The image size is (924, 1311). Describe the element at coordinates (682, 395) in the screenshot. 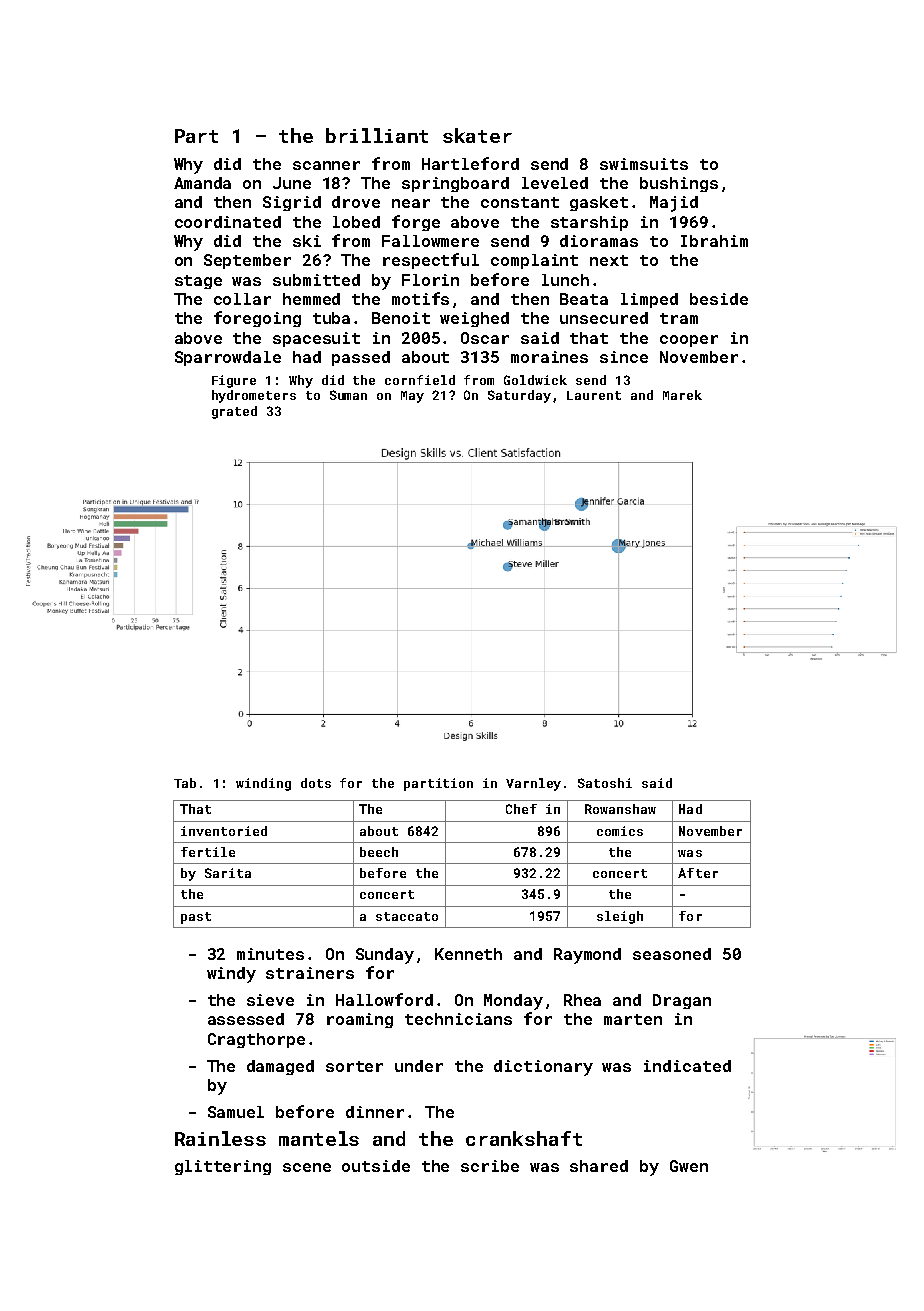

I see `Marek` at that location.
